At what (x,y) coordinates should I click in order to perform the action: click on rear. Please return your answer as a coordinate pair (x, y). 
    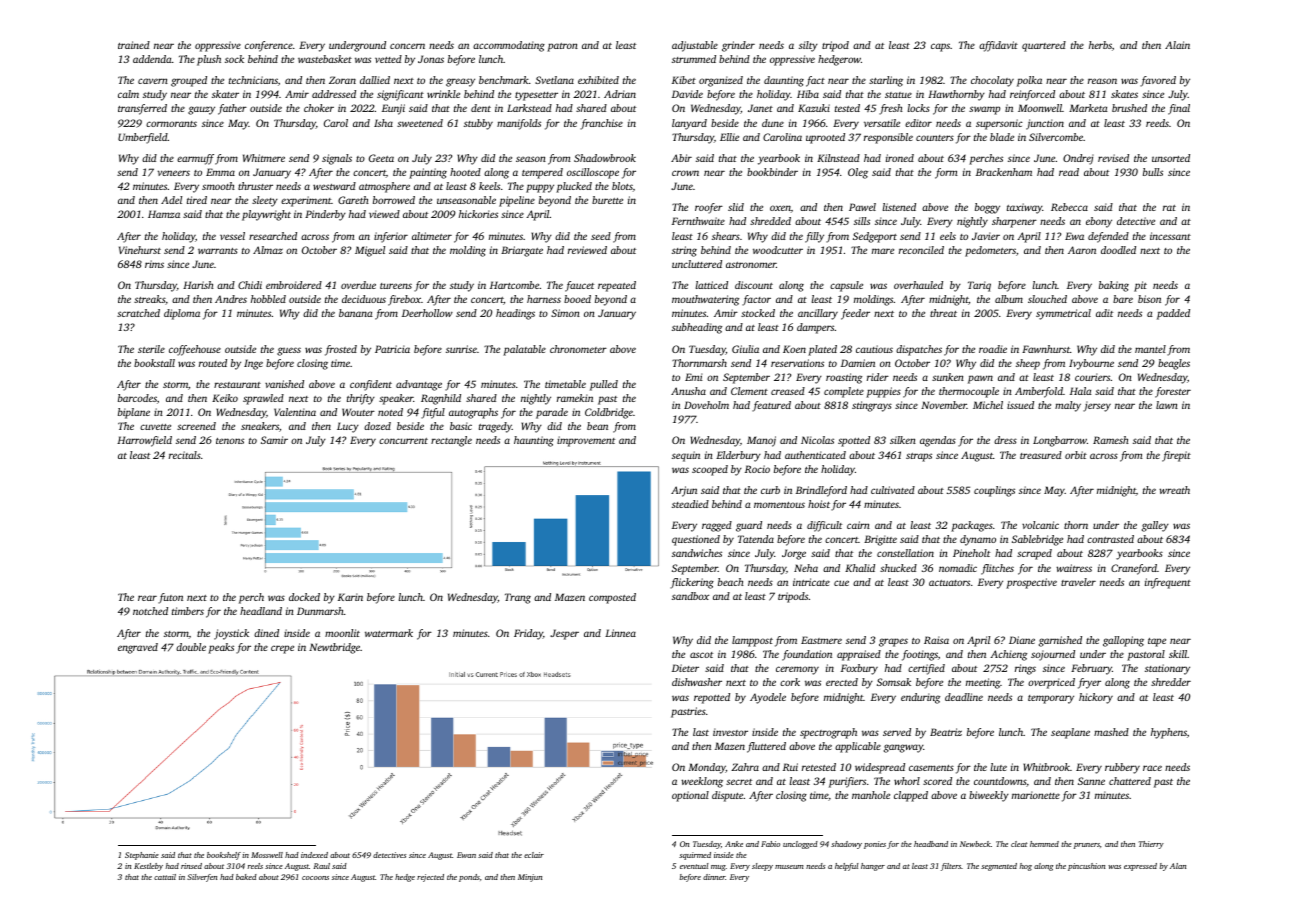
    Looking at the image, I should click on (147, 598).
